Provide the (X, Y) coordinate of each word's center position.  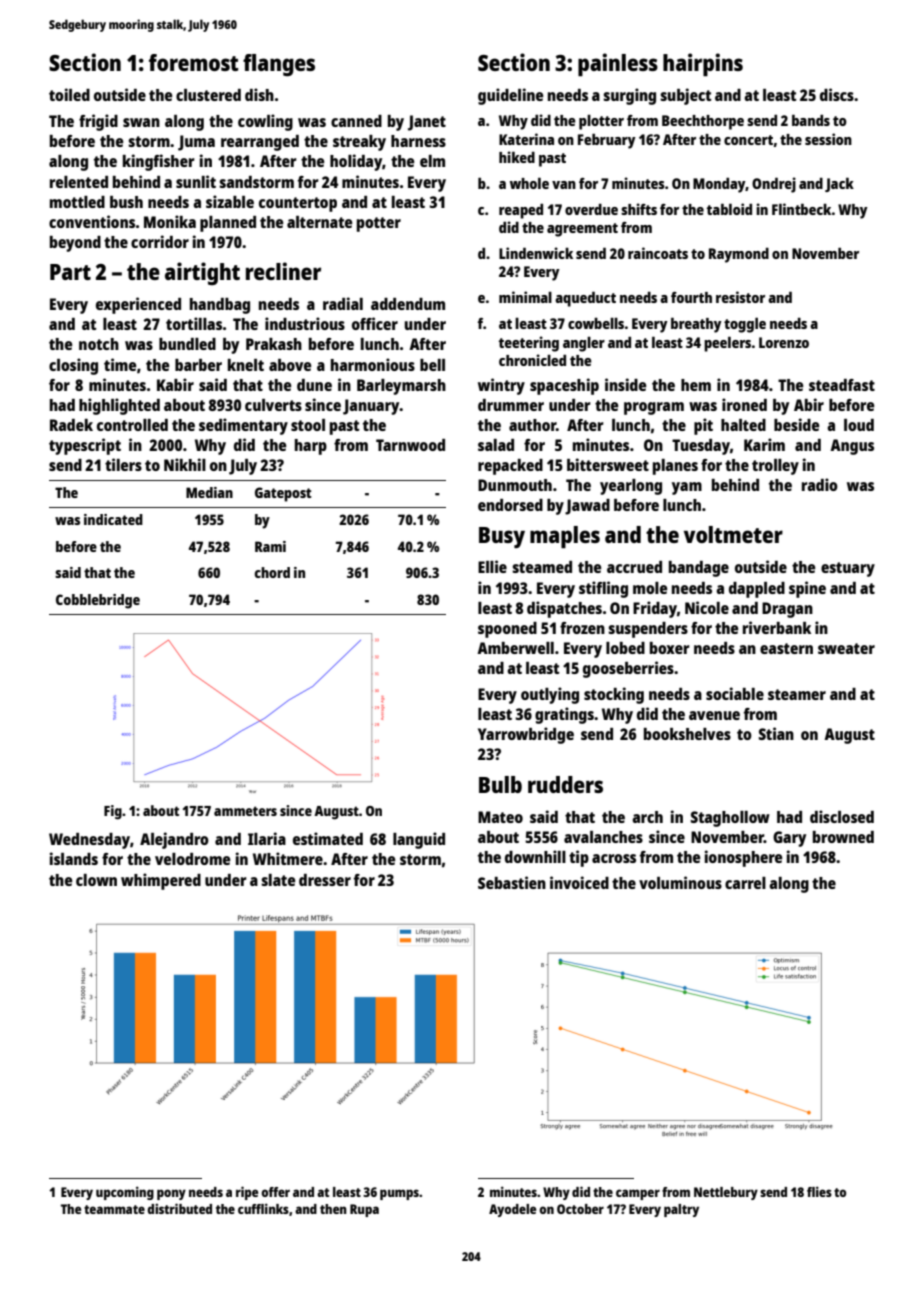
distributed (179, 1208)
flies (819, 1191)
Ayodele (512, 1210)
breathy (696, 325)
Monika (170, 221)
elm (432, 161)
